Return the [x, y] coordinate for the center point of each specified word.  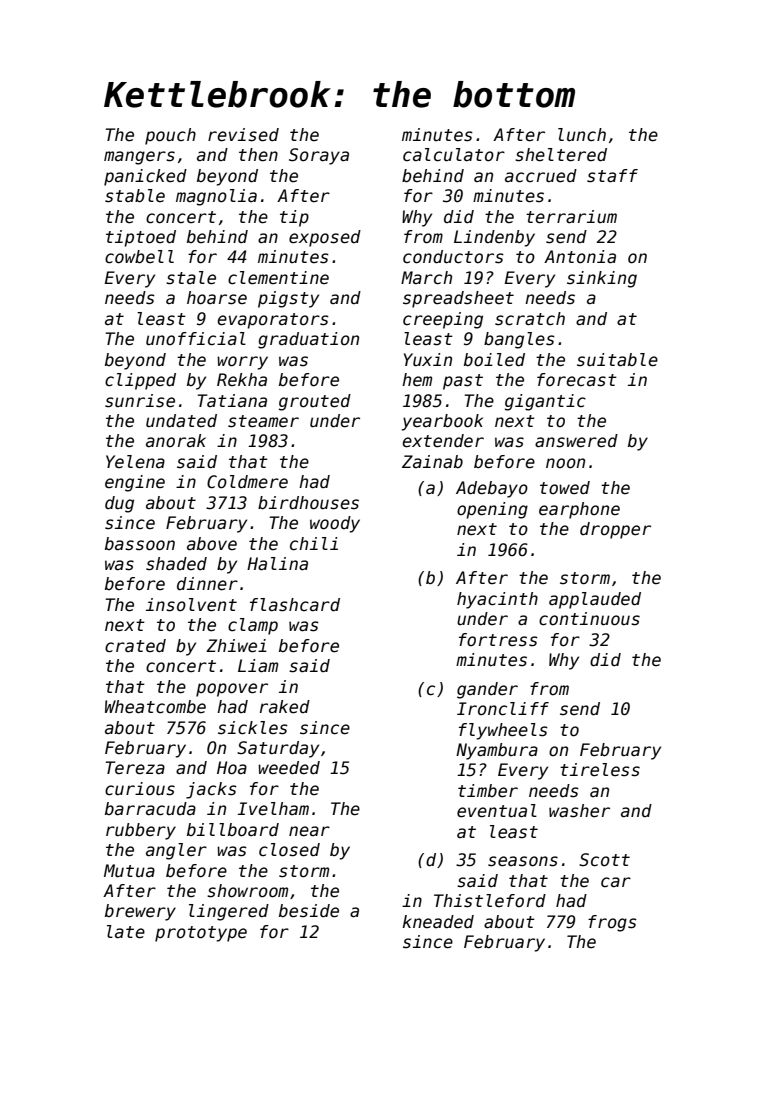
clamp [253, 626]
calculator [454, 155]
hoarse [217, 298]
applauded [595, 600]
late [126, 932]
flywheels [503, 731]
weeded [289, 768]
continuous [589, 619]
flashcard [295, 605]
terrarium [571, 217]
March [426, 278]
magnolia [216, 197]
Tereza [135, 768]
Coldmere [247, 482]
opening [492, 510]
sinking [602, 279]
